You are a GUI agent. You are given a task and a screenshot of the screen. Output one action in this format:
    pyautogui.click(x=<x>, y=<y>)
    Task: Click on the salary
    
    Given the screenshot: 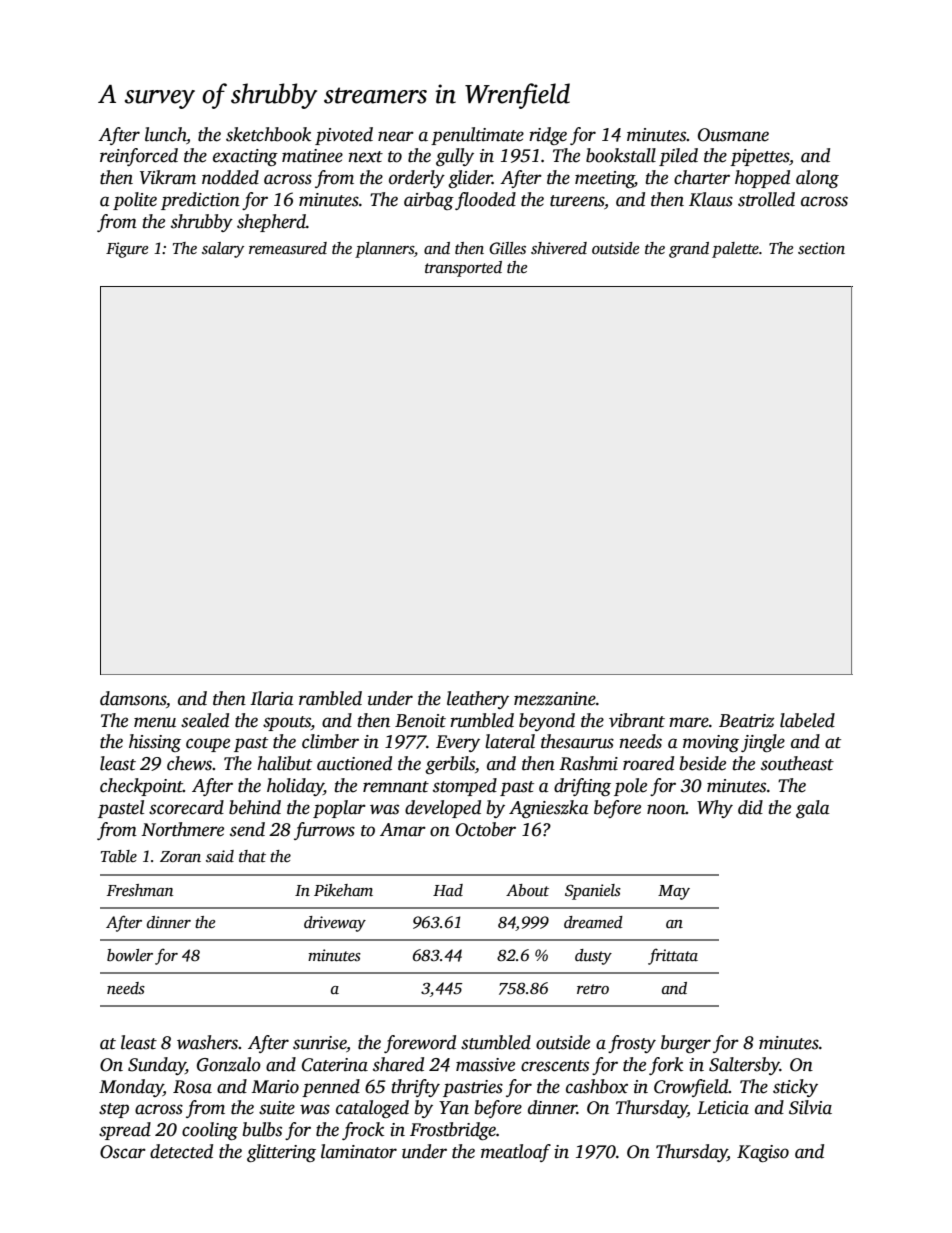 What is the action you would take?
    pyautogui.click(x=223, y=250)
